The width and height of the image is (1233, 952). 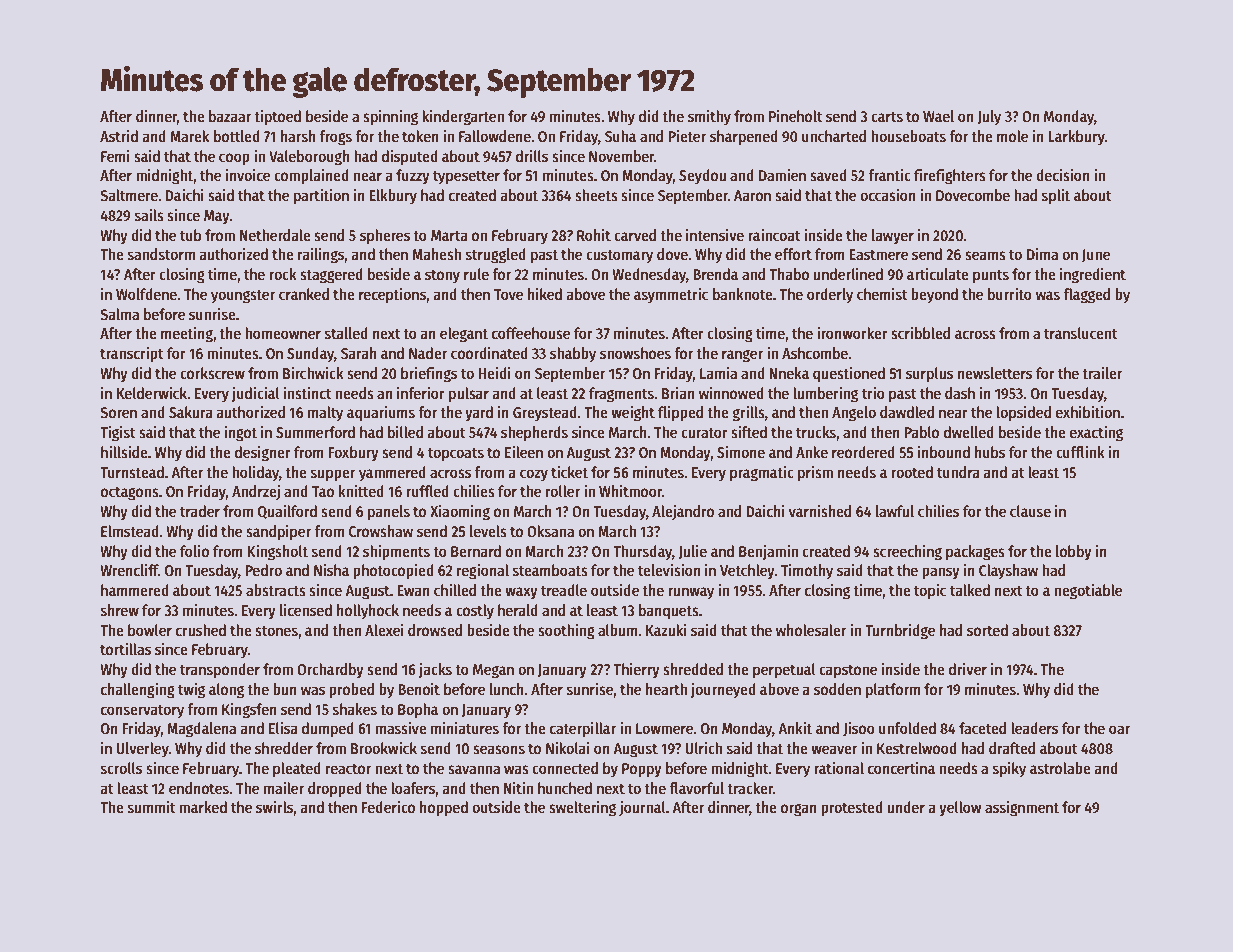 I want to click on shabby, so click(x=573, y=355).
